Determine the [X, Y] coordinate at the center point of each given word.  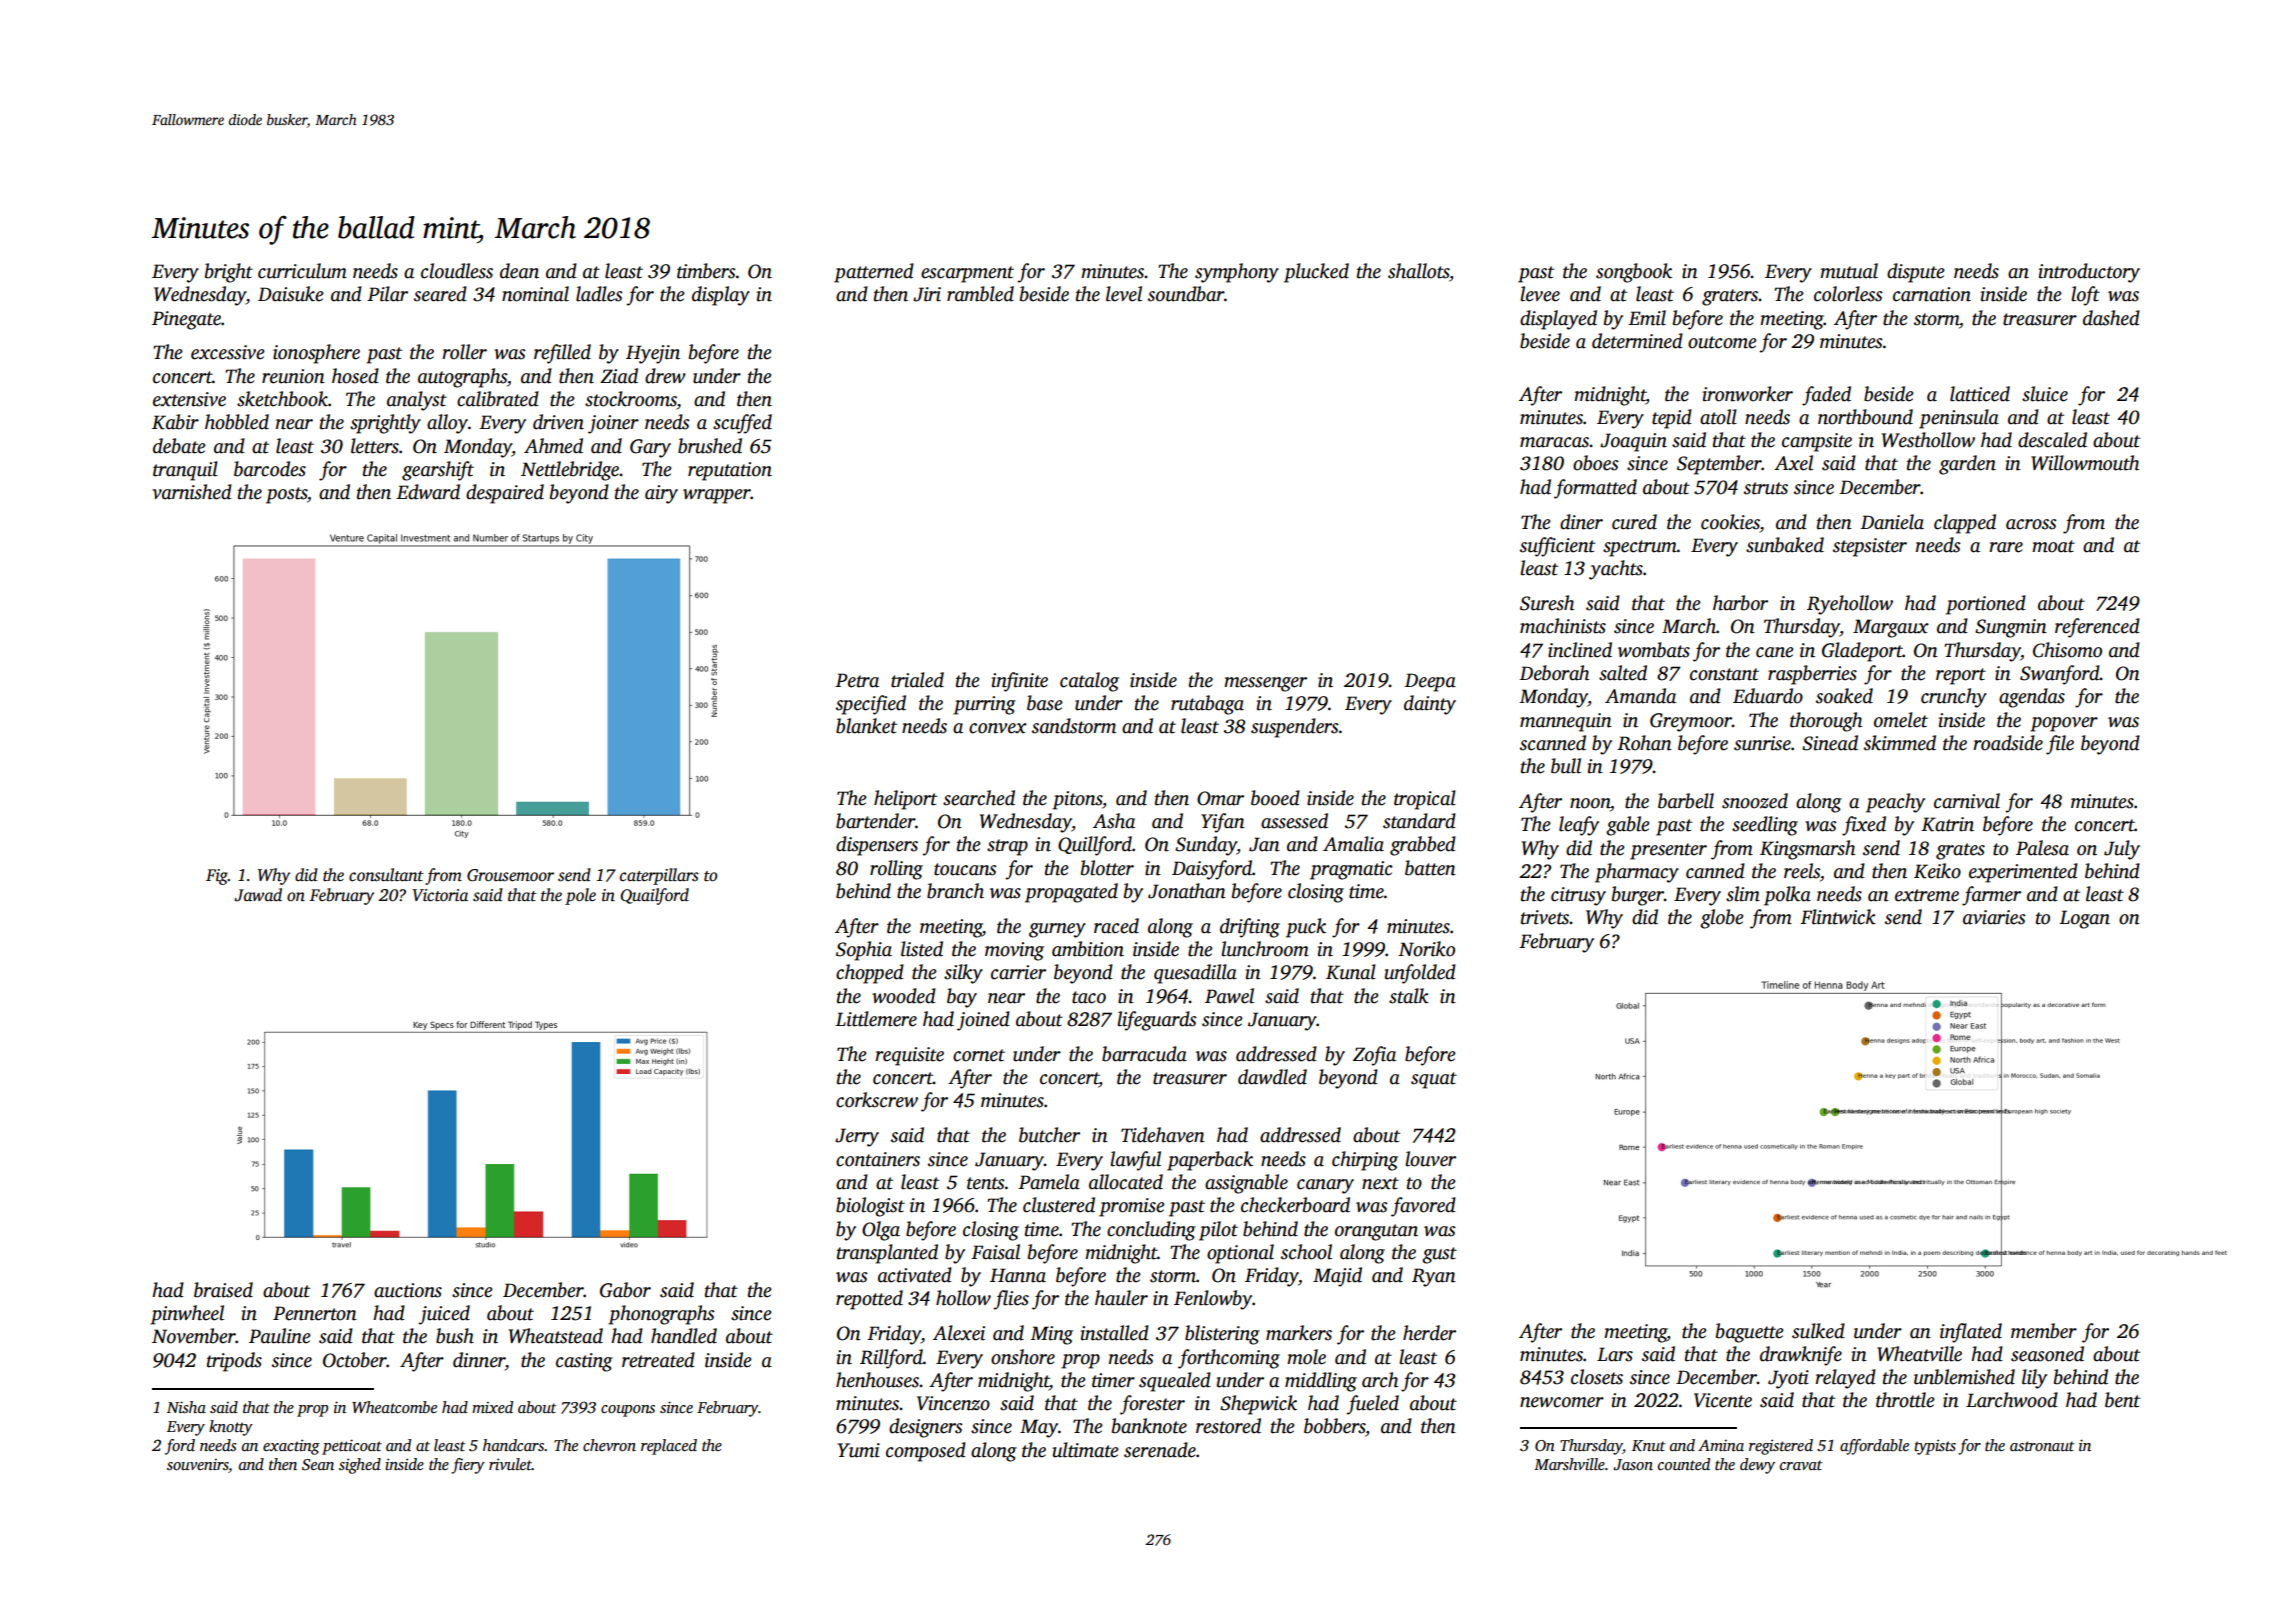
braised [223, 1290]
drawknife [1801, 1356]
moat [2053, 546]
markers [1299, 1333]
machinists [1563, 626]
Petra [857, 680]
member [2044, 1331]
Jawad [258, 895]
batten [1430, 868]
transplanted [887, 1254]
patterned [874, 273]
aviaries [1994, 917]
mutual [1849, 271]
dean [519, 271]
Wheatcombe [394, 1407]
